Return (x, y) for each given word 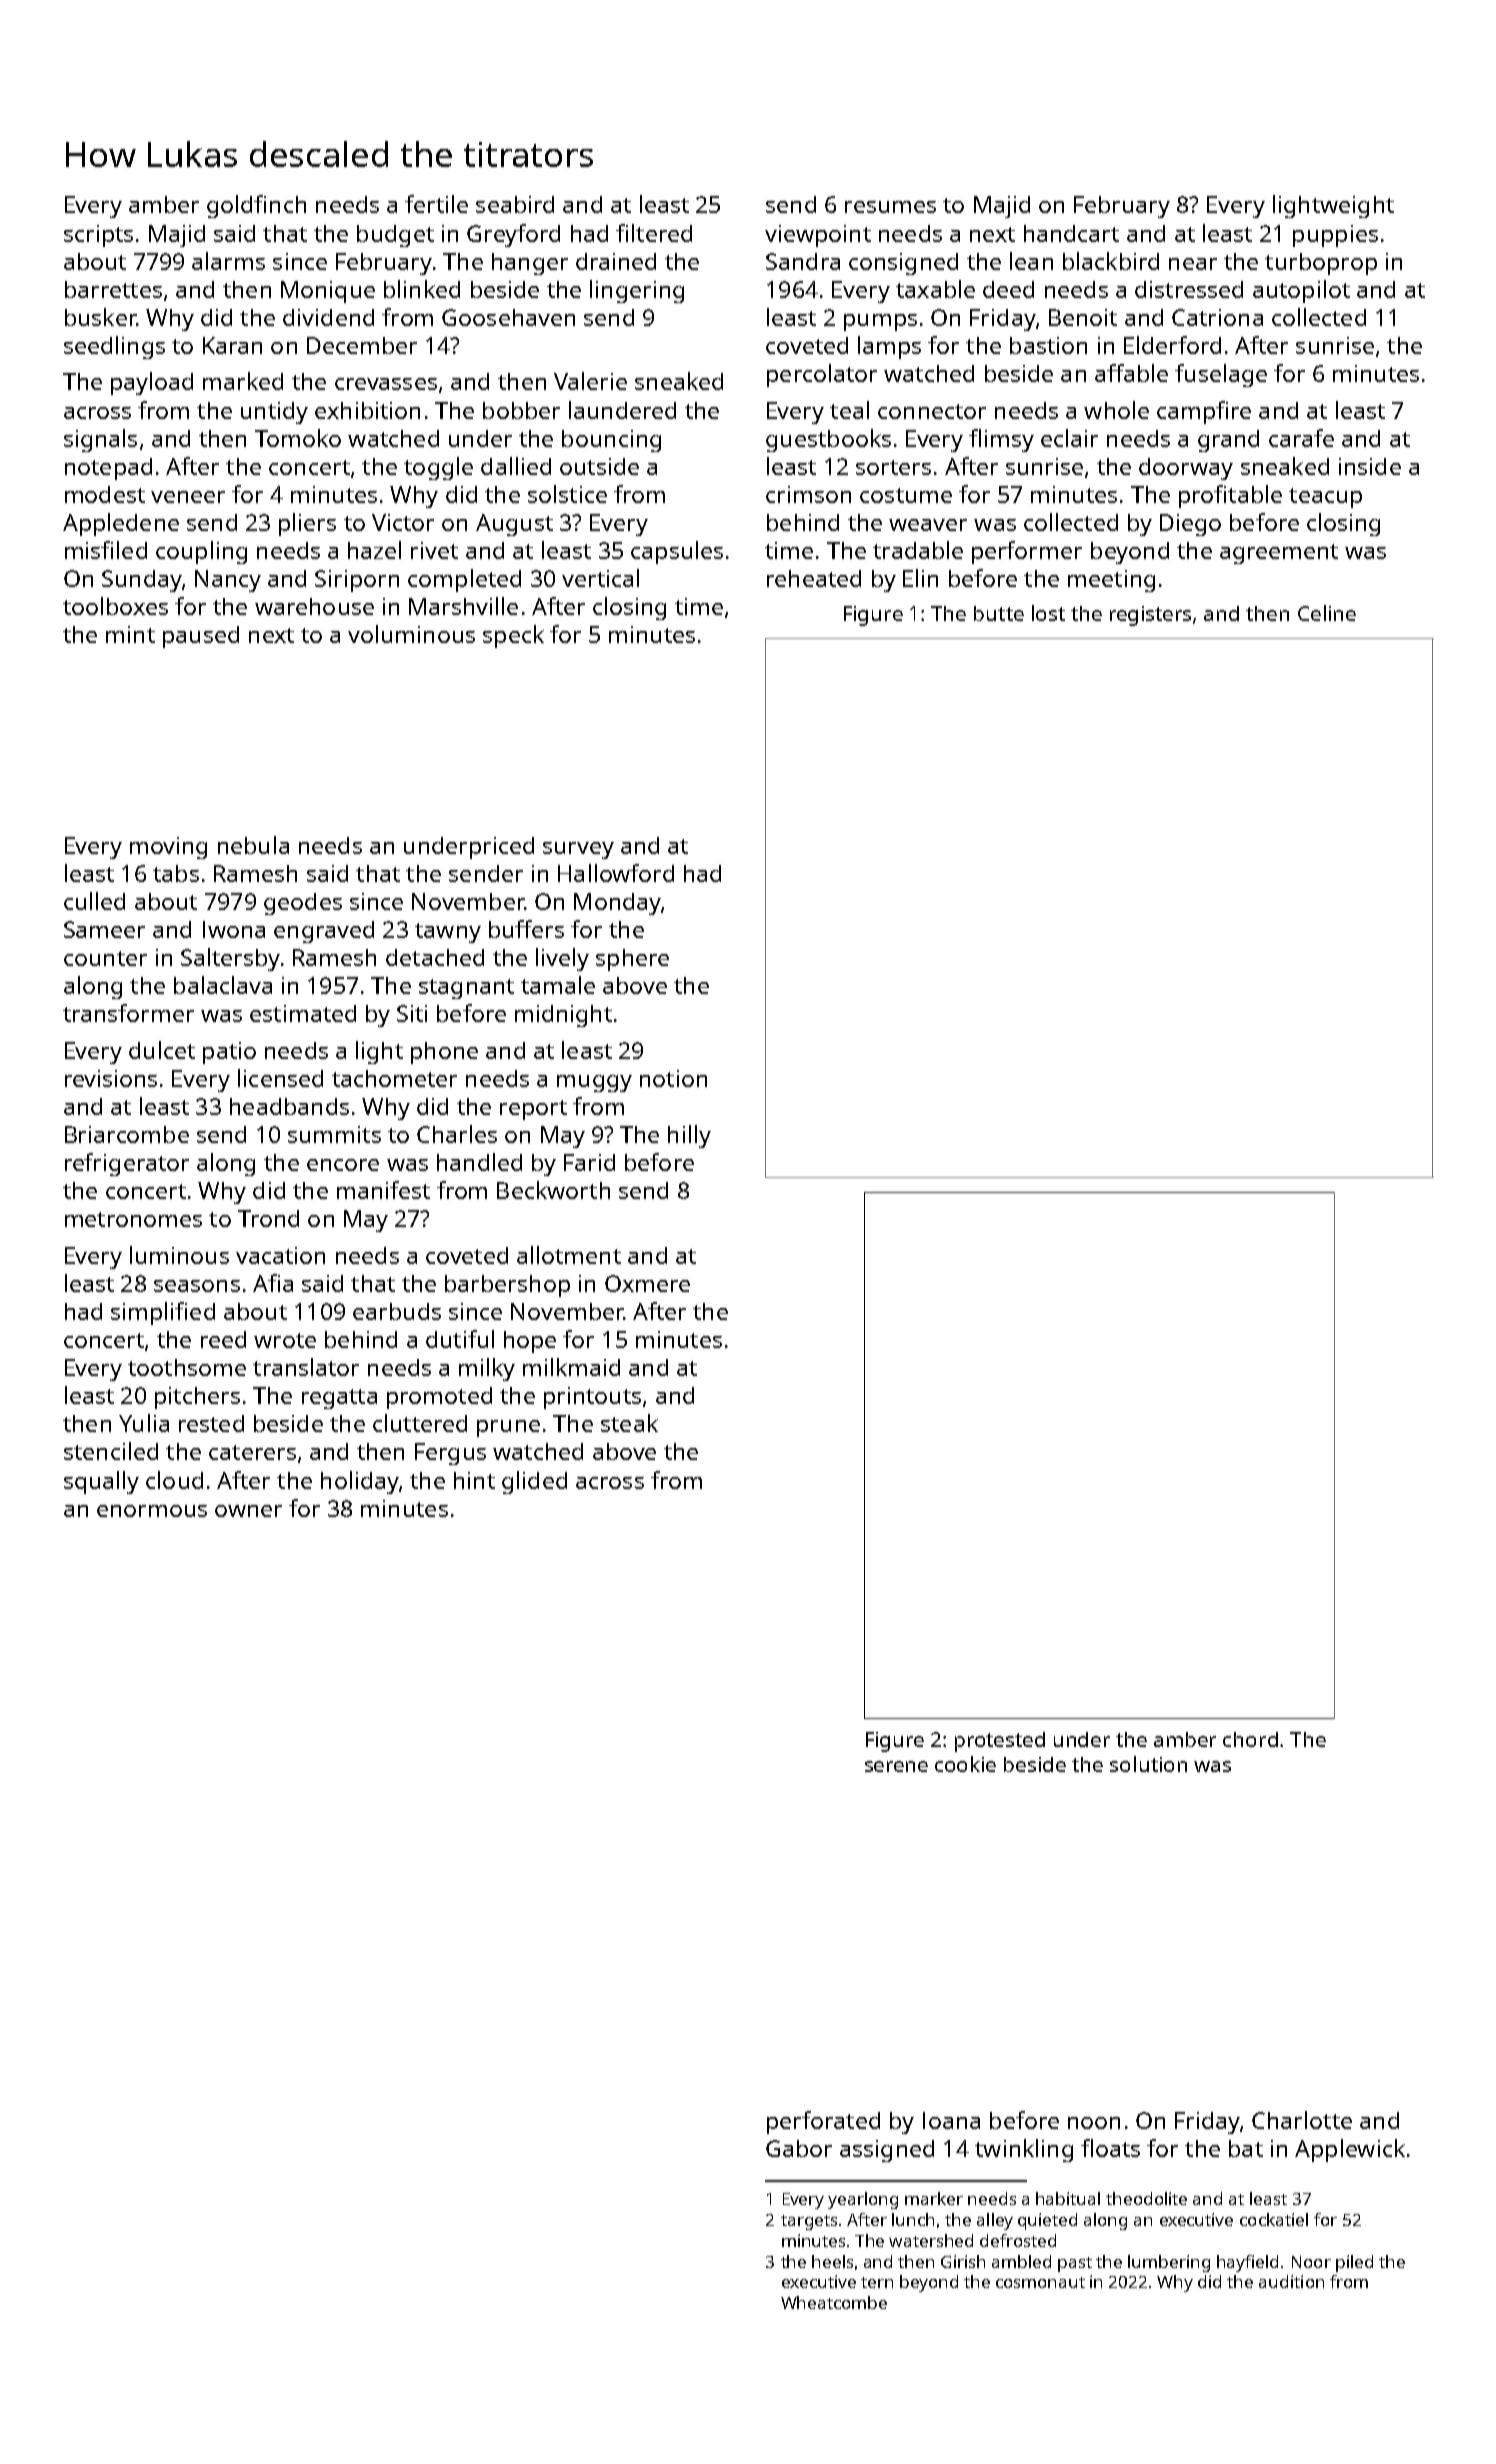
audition (1291, 2281)
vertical (600, 578)
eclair (1069, 438)
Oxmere (647, 1283)
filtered (654, 233)
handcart (1071, 233)
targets (809, 2222)
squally (101, 1482)
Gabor (799, 2148)
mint (130, 634)
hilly (689, 1136)
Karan (232, 345)
